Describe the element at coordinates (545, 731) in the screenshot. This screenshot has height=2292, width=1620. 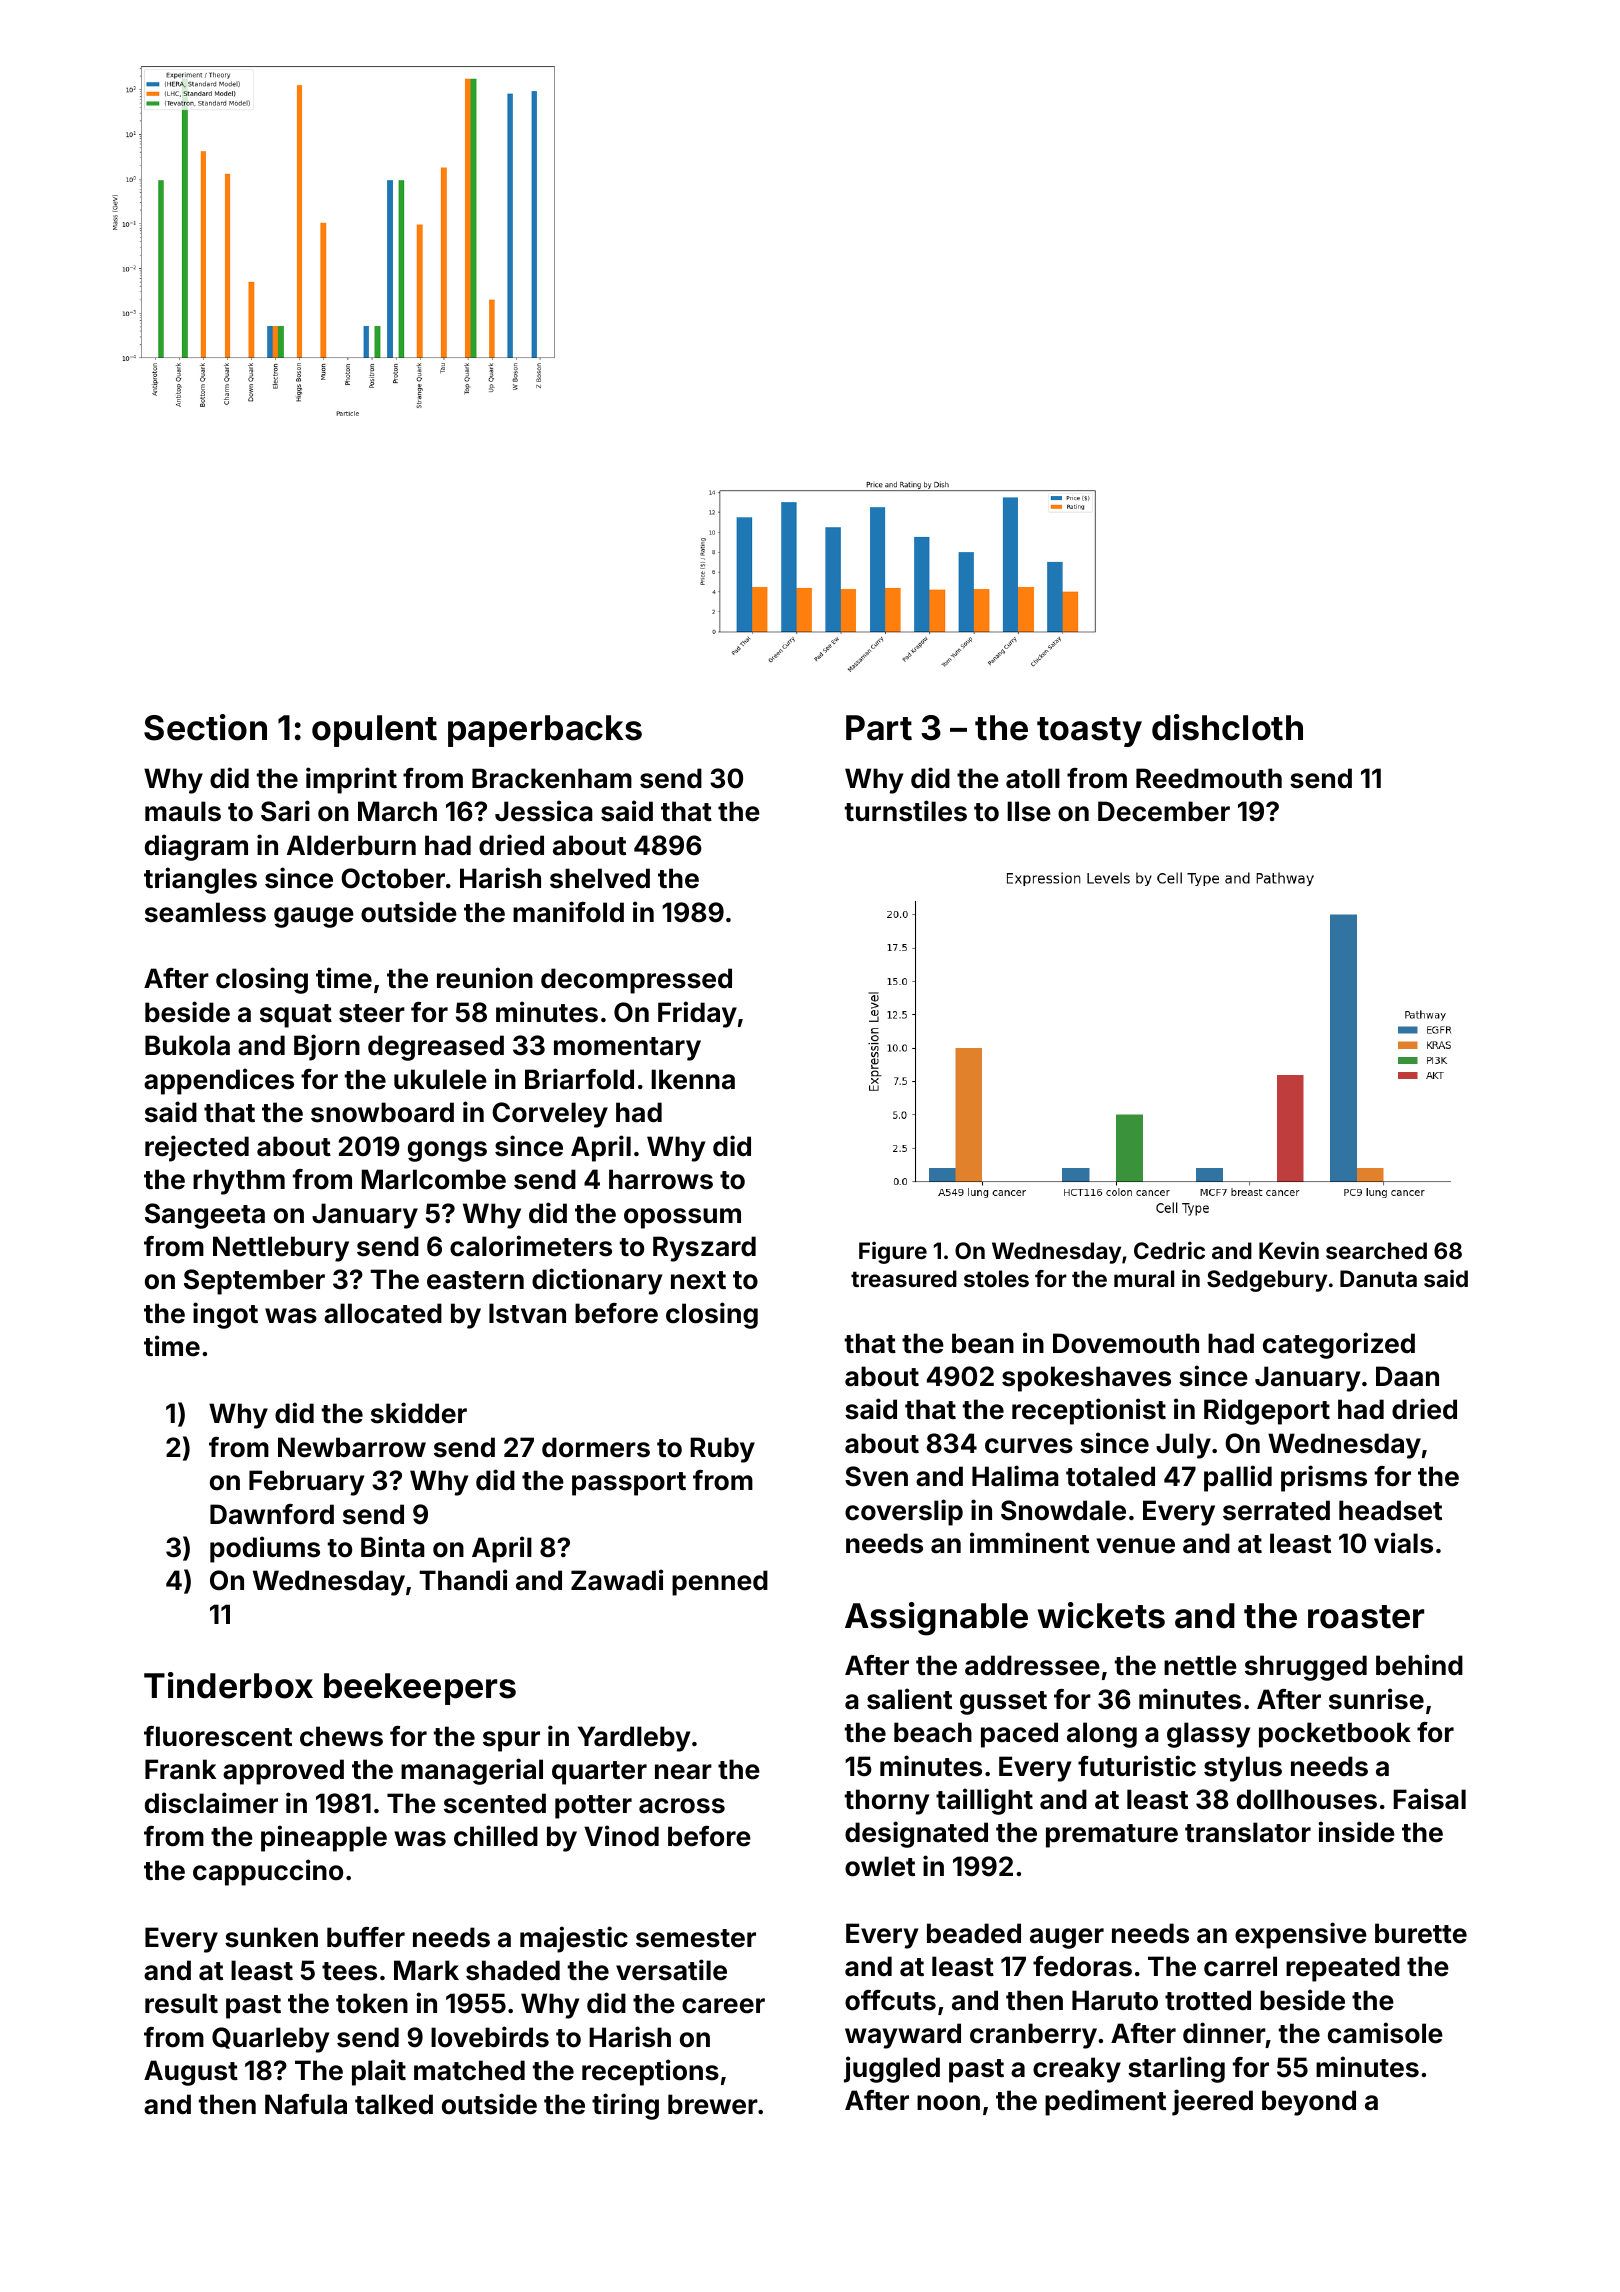
I see `paperbacks` at that location.
